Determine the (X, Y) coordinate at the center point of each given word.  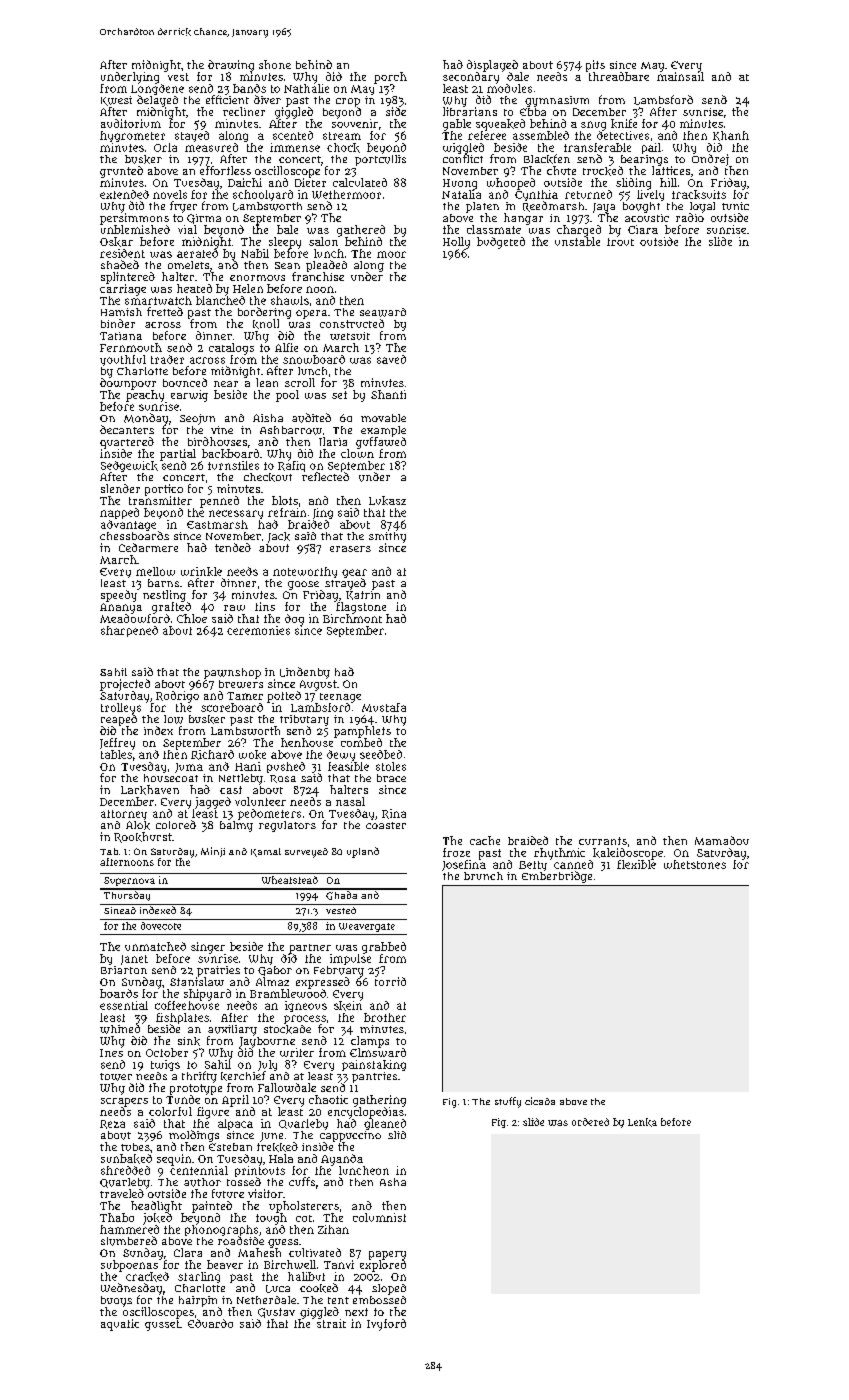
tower (116, 1077)
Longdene (157, 89)
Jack (279, 537)
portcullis (380, 160)
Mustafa (384, 707)
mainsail (680, 76)
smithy (387, 537)
